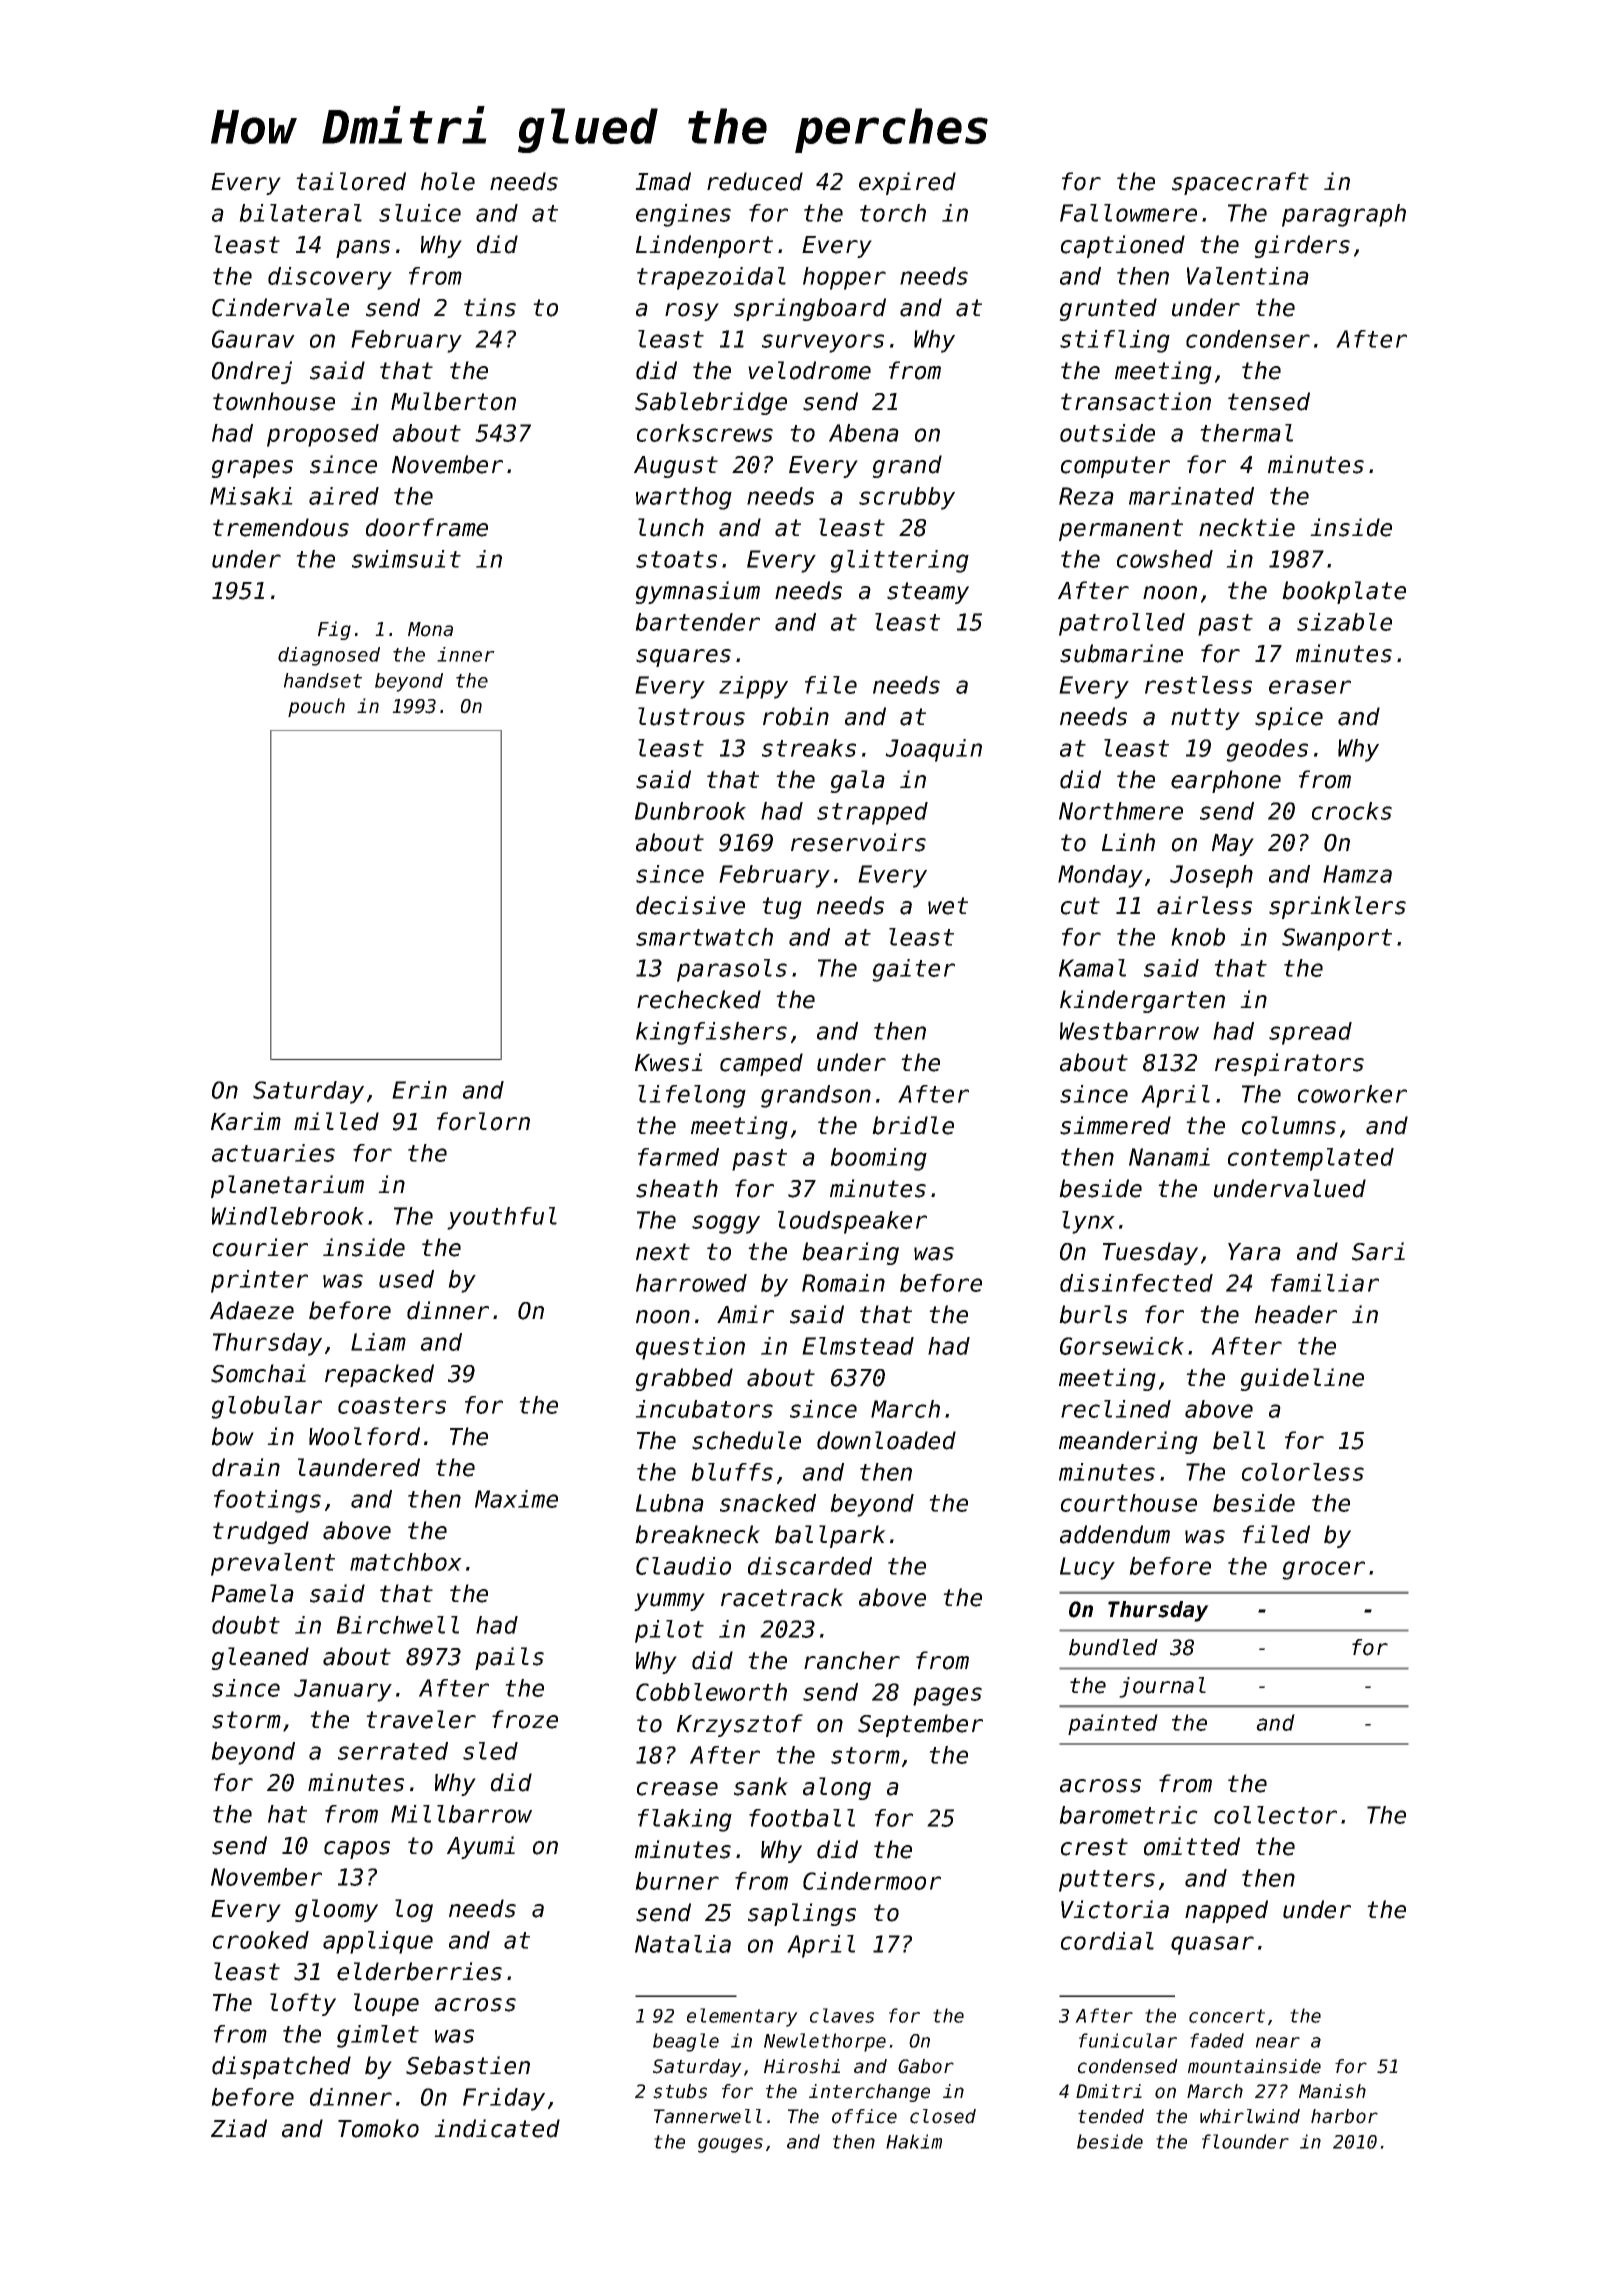  Describe the element at coordinates (378, 2128) in the screenshot. I see `Tomoko` at that location.
